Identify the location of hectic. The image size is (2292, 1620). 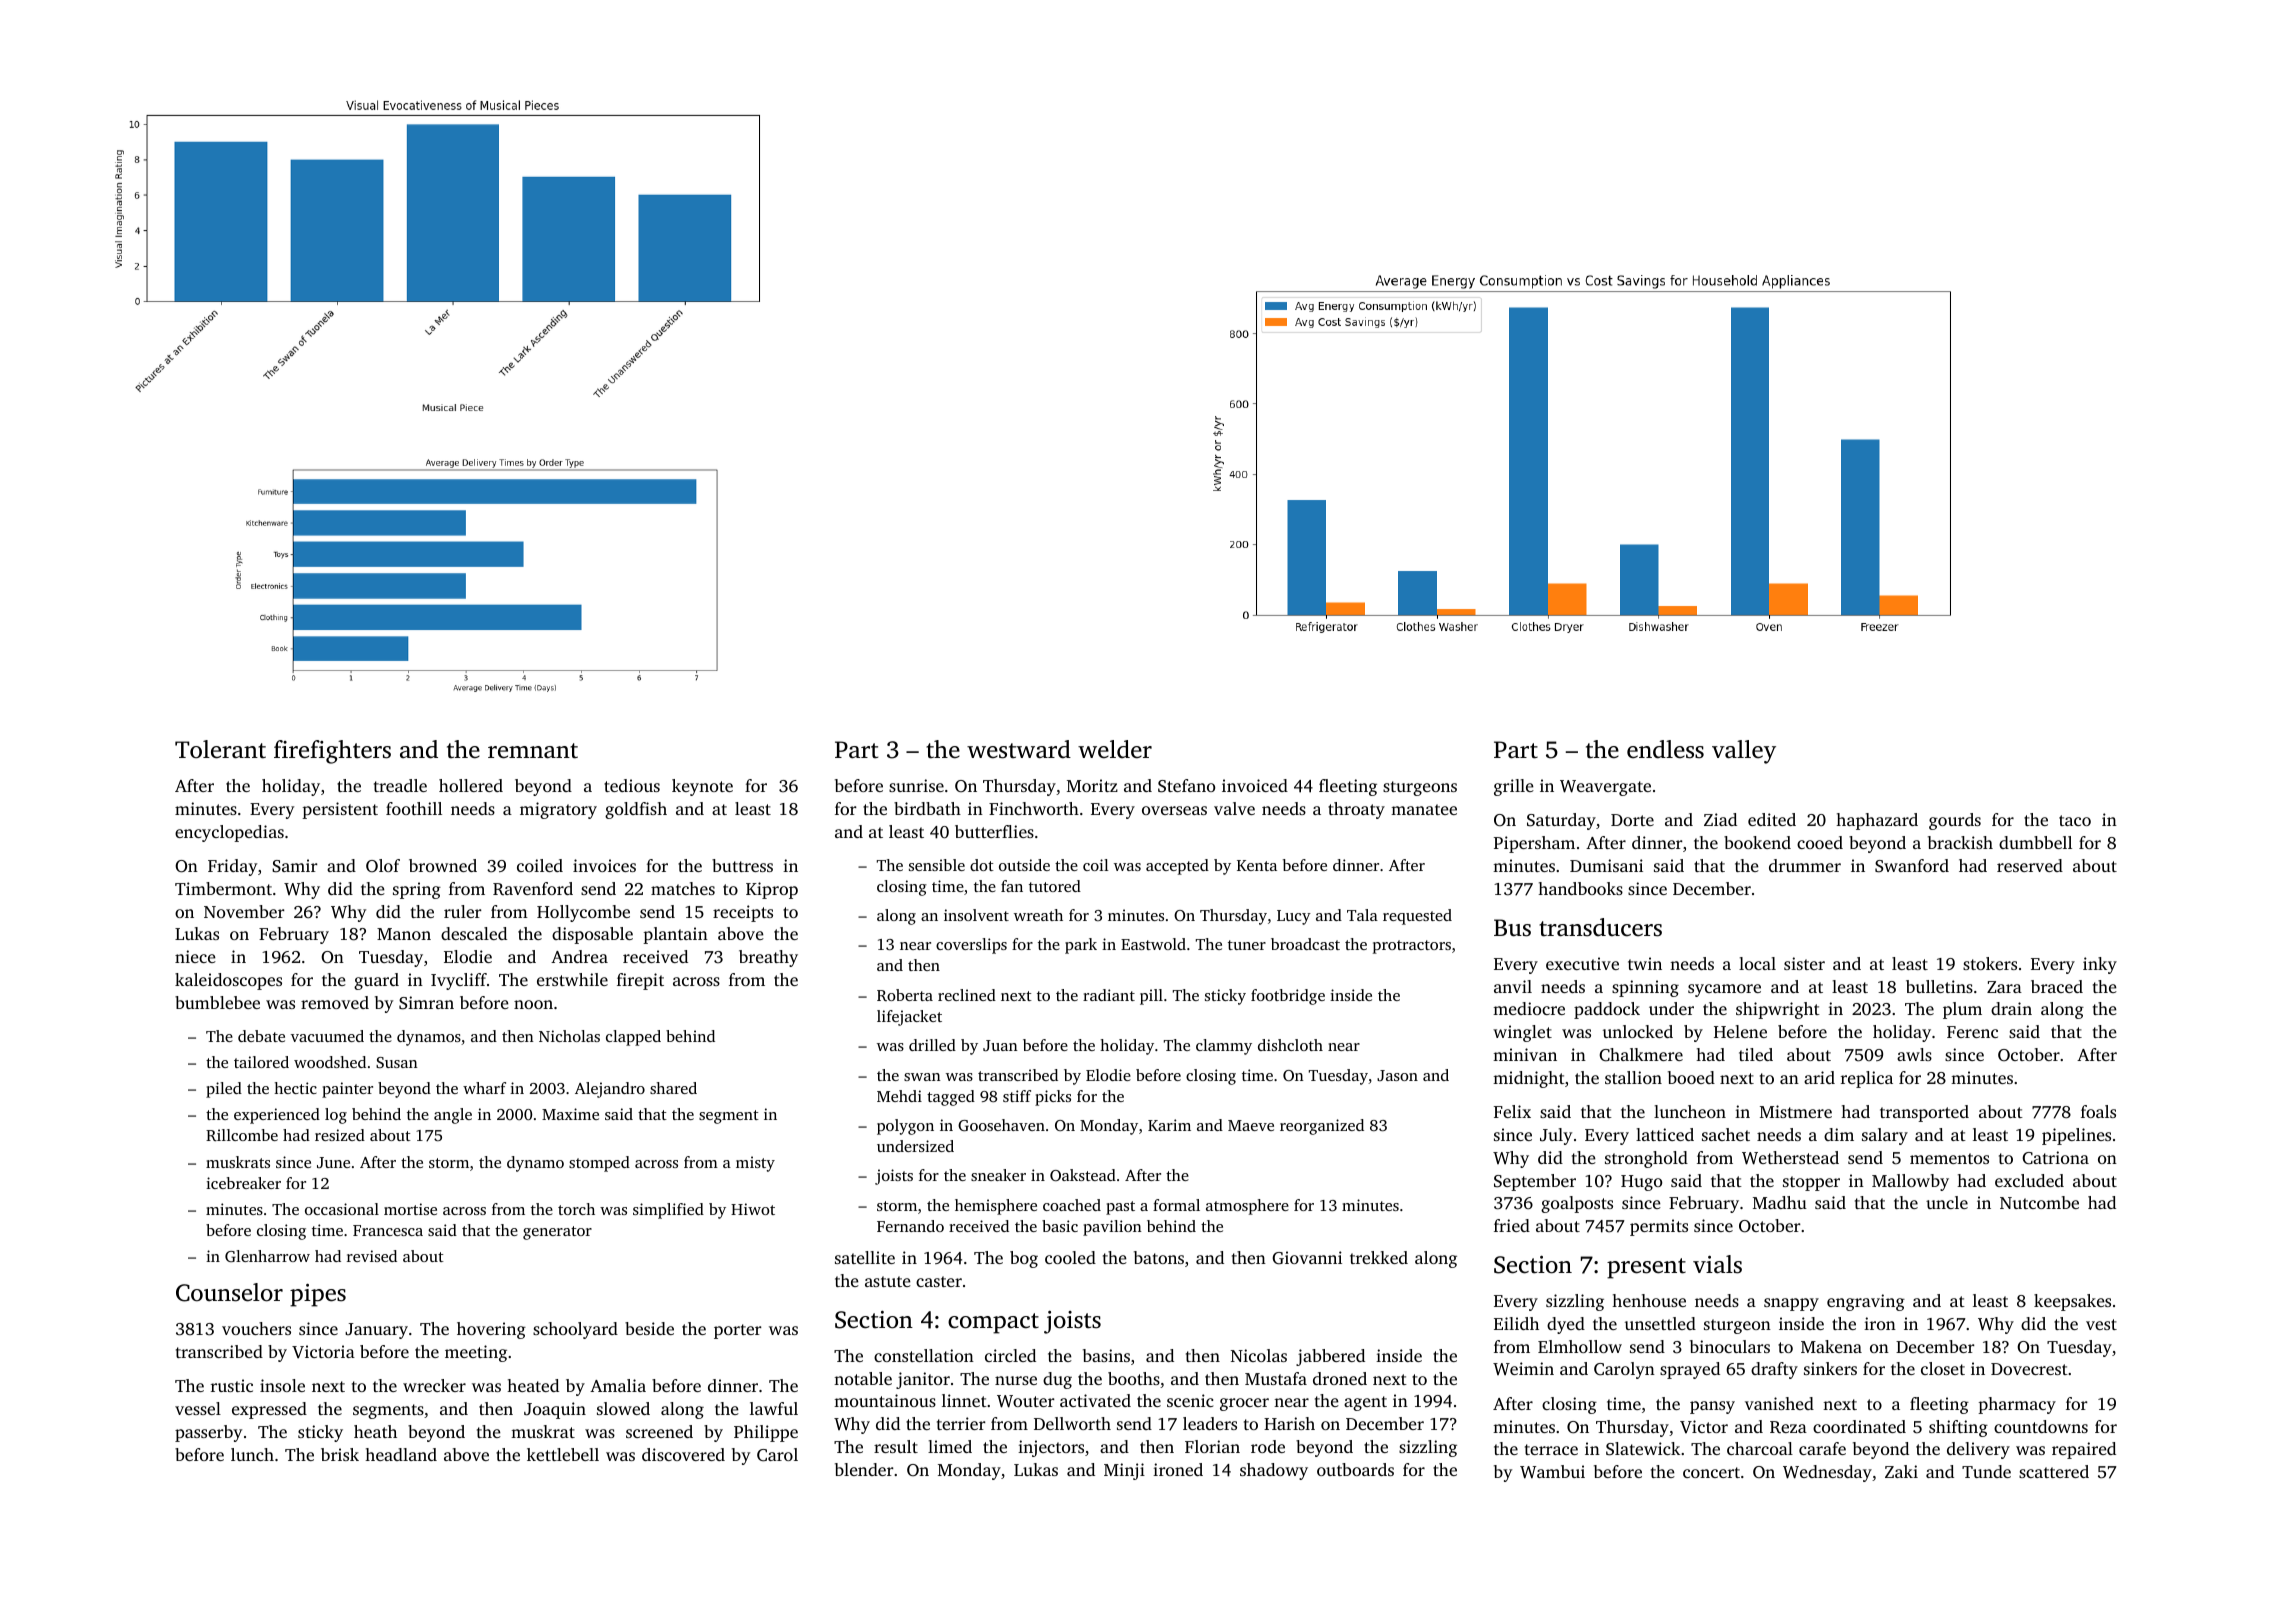
(295, 1088).
